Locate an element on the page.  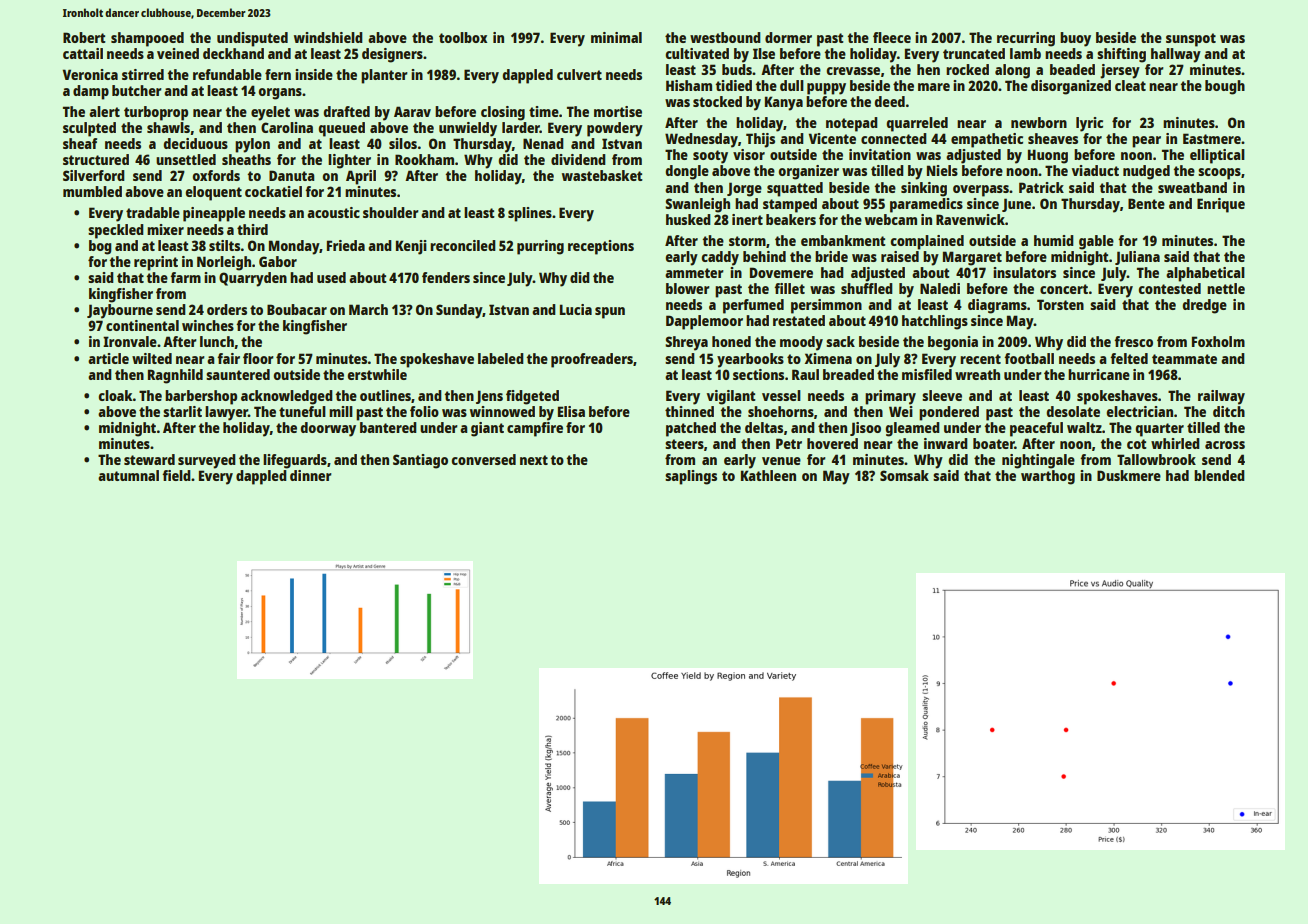
stocked is located at coordinates (717, 101).
